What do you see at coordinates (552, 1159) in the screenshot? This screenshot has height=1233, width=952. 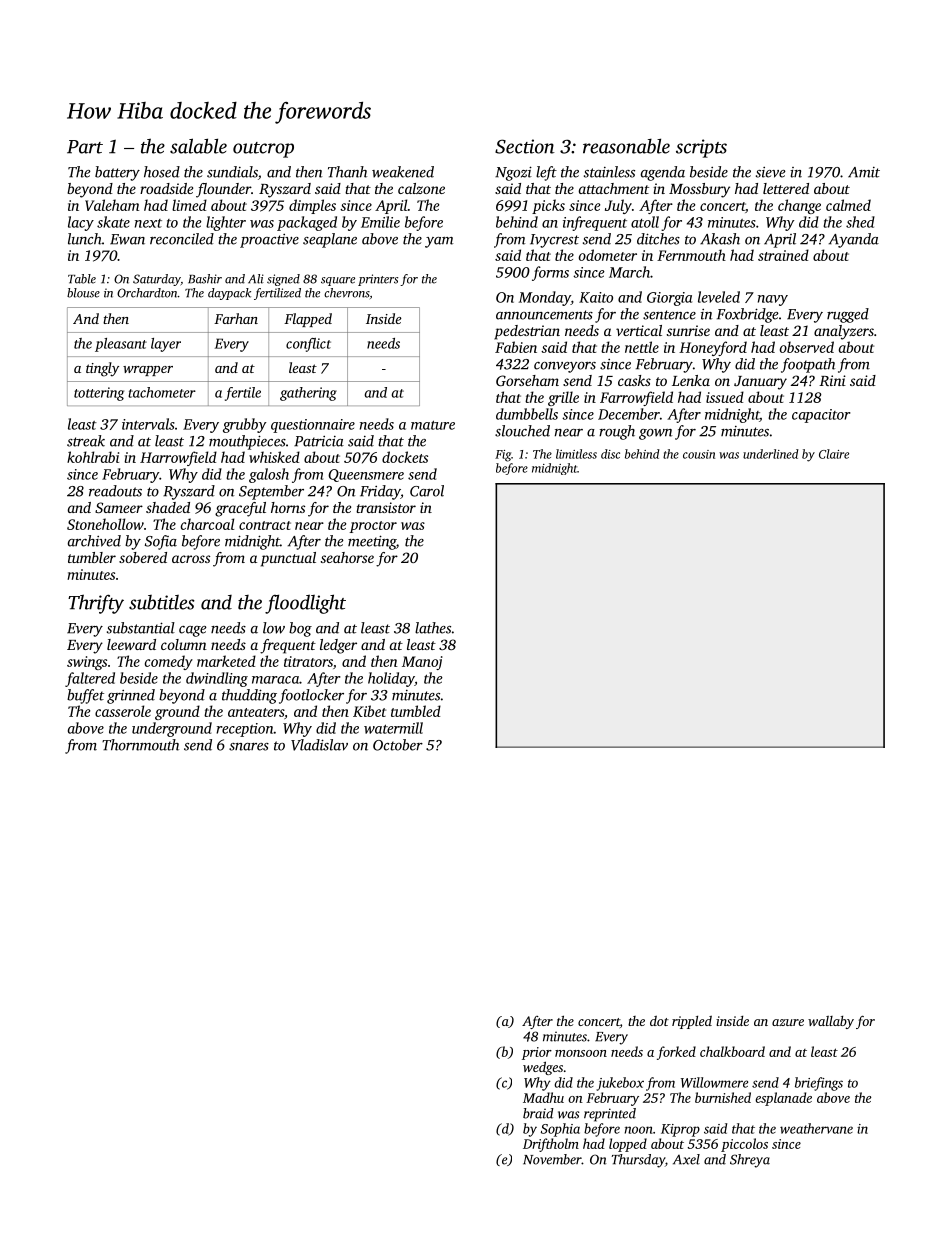 I see `November` at bounding box center [552, 1159].
